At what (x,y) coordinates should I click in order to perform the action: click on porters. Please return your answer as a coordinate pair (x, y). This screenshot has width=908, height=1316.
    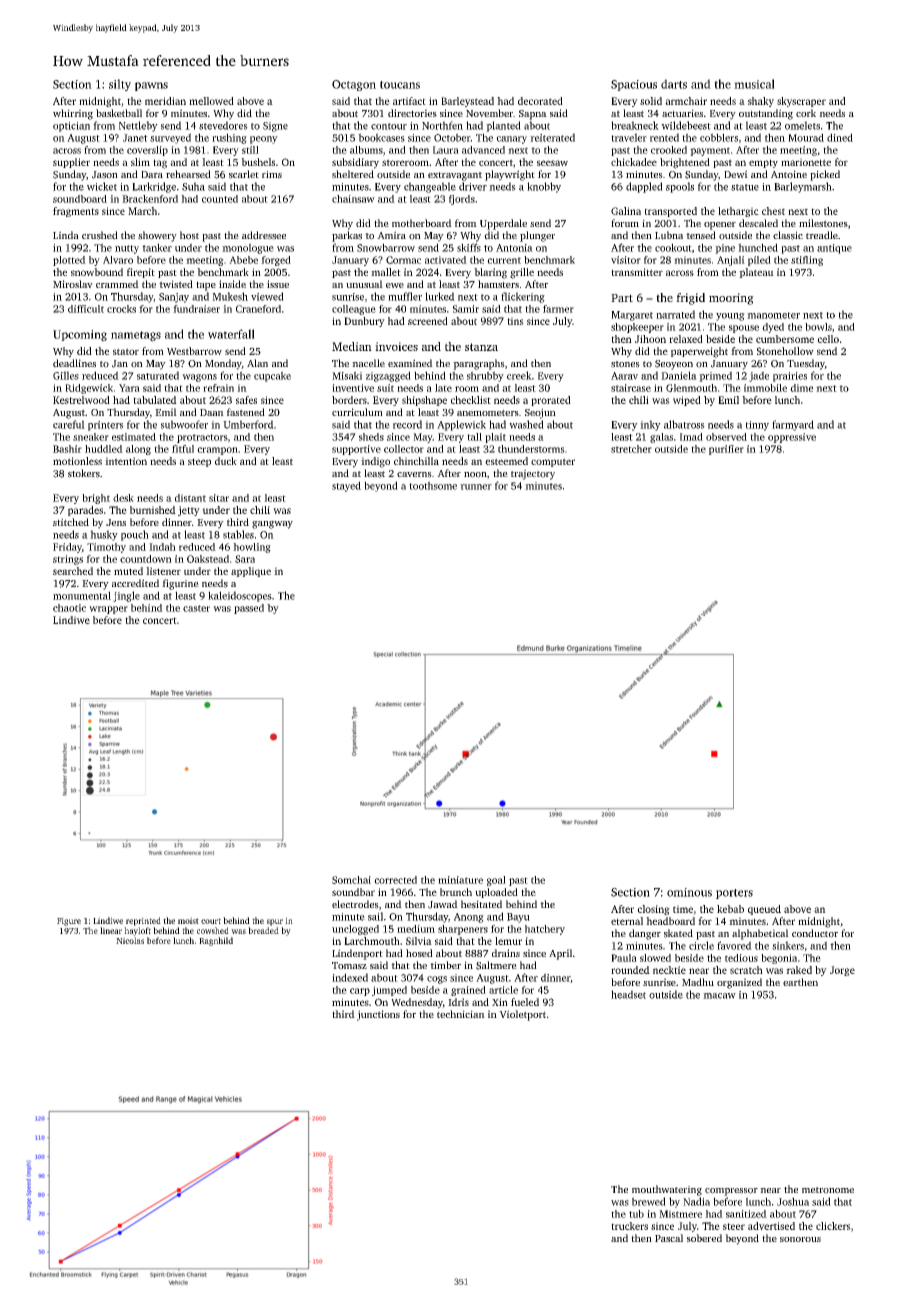
    Looking at the image, I should click on (734, 894).
